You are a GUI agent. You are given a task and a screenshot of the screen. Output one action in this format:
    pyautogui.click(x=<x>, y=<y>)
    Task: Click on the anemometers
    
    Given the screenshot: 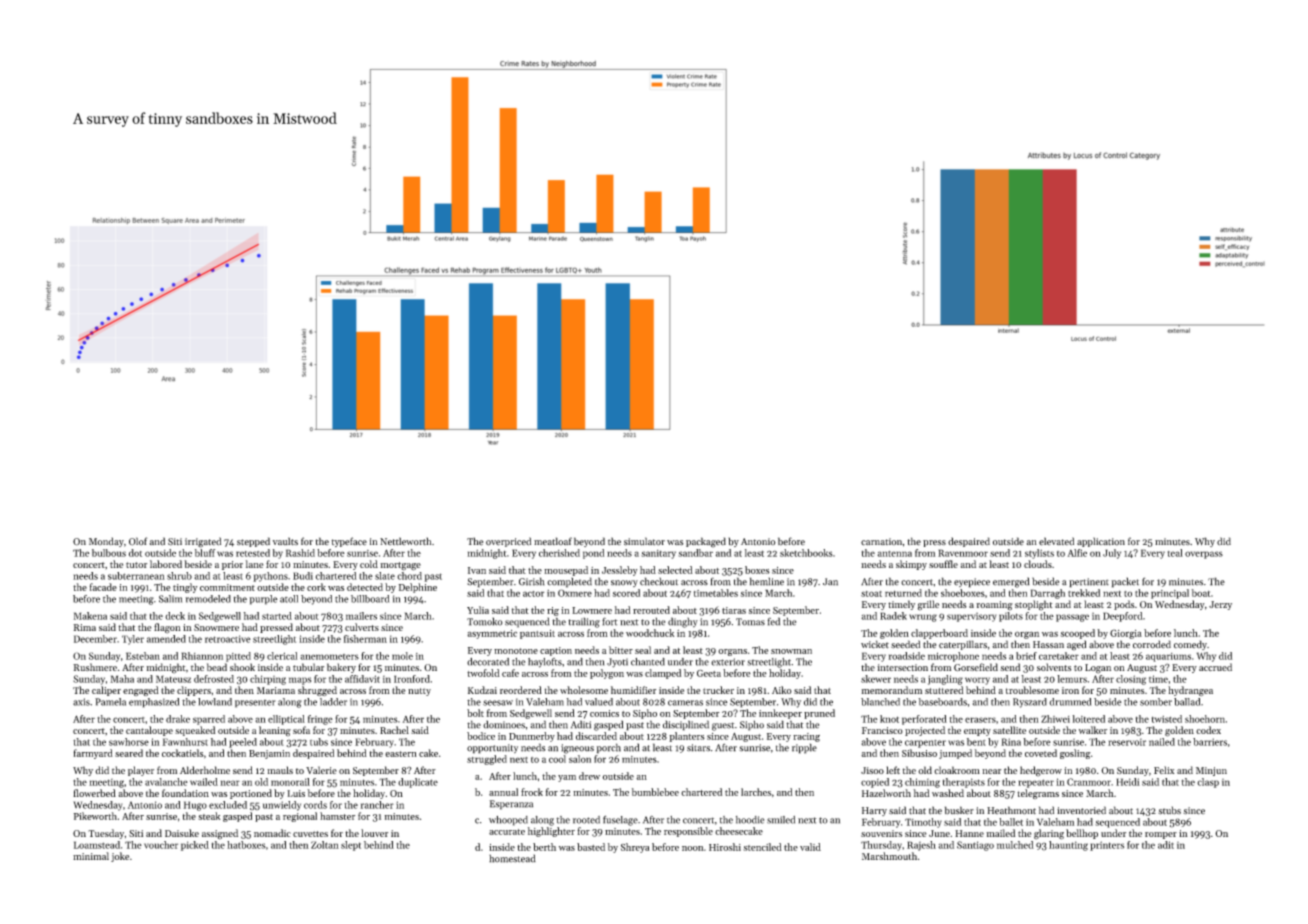 What is the action you would take?
    pyautogui.click(x=329, y=657)
